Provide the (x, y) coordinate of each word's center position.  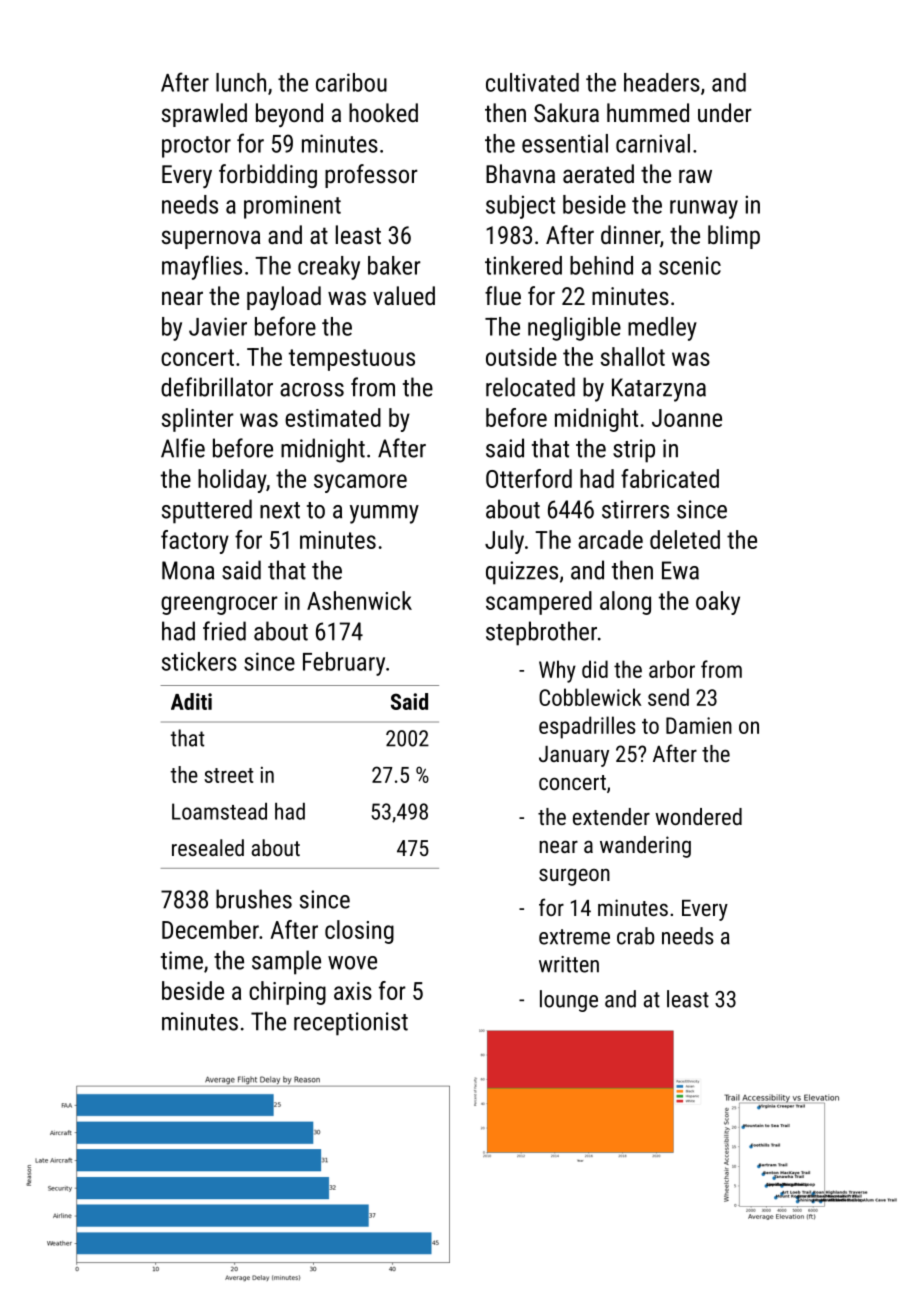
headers (662, 82)
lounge (569, 1001)
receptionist (351, 1024)
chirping (287, 993)
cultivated (532, 82)
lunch (241, 82)
